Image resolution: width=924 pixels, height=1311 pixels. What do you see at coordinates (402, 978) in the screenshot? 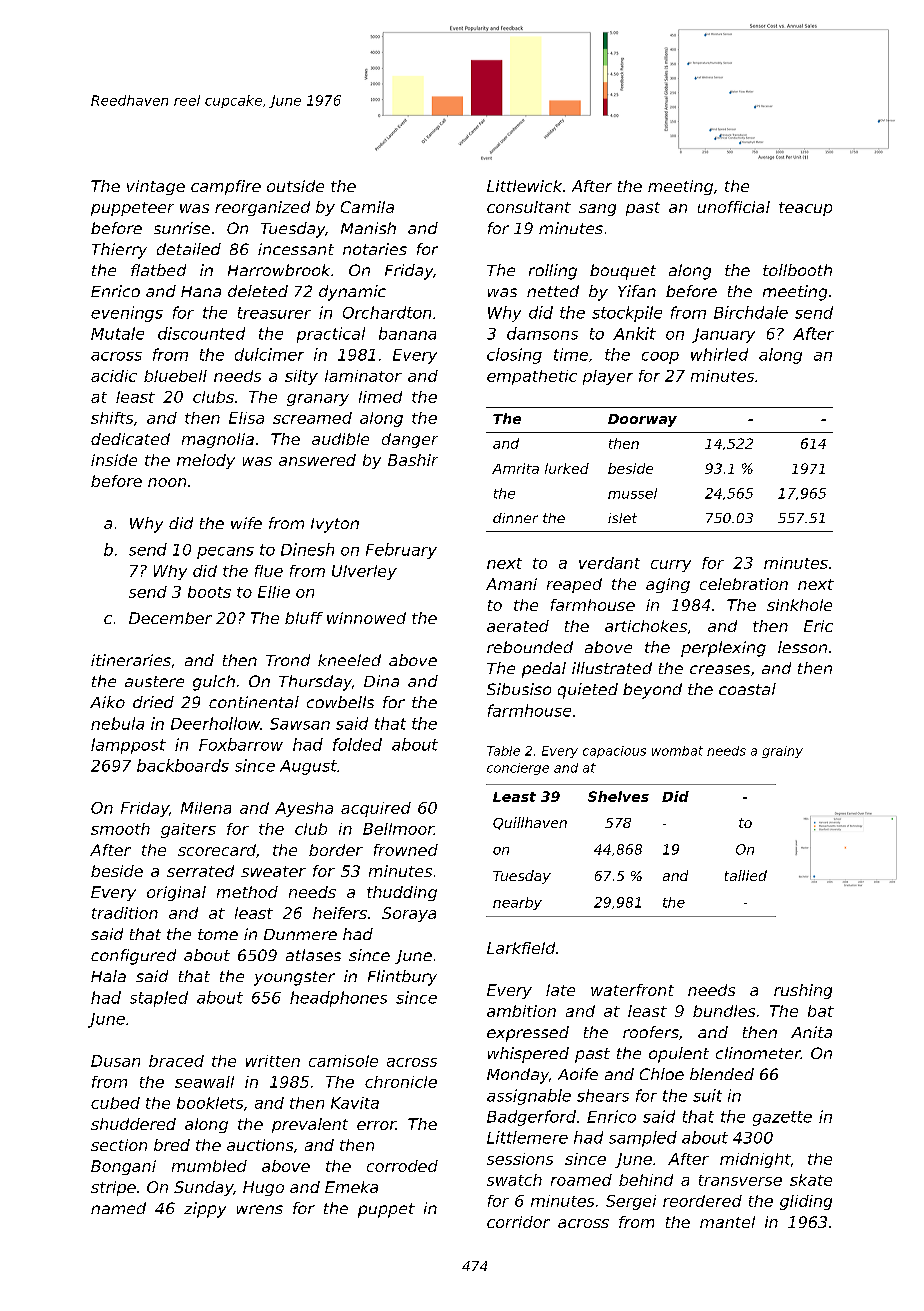
I see `Flintbury` at bounding box center [402, 978].
